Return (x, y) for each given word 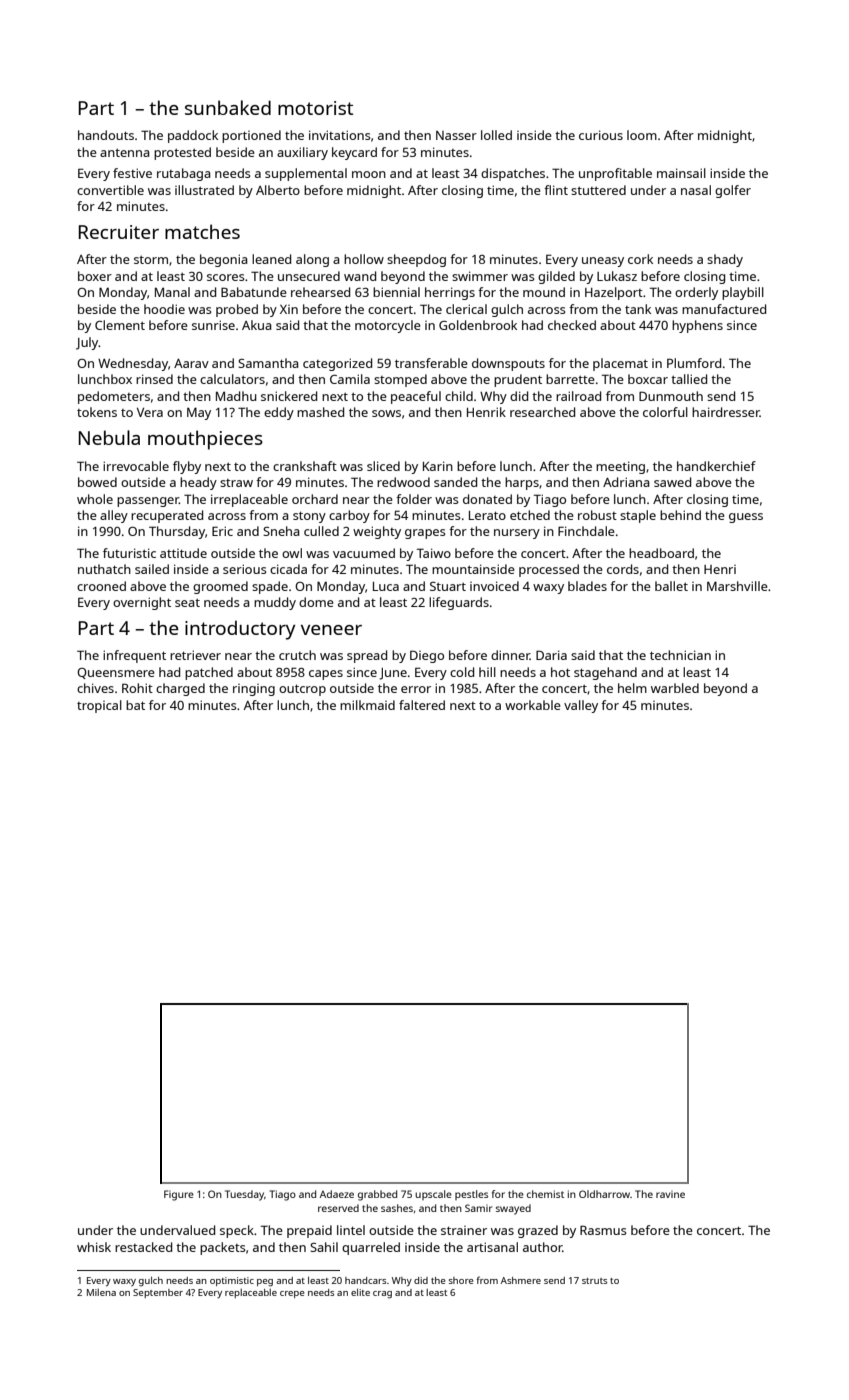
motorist (315, 108)
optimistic (232, 1281)
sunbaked (228, 107)
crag (382, 1295)
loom (642, 135)
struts (594, 1281)
